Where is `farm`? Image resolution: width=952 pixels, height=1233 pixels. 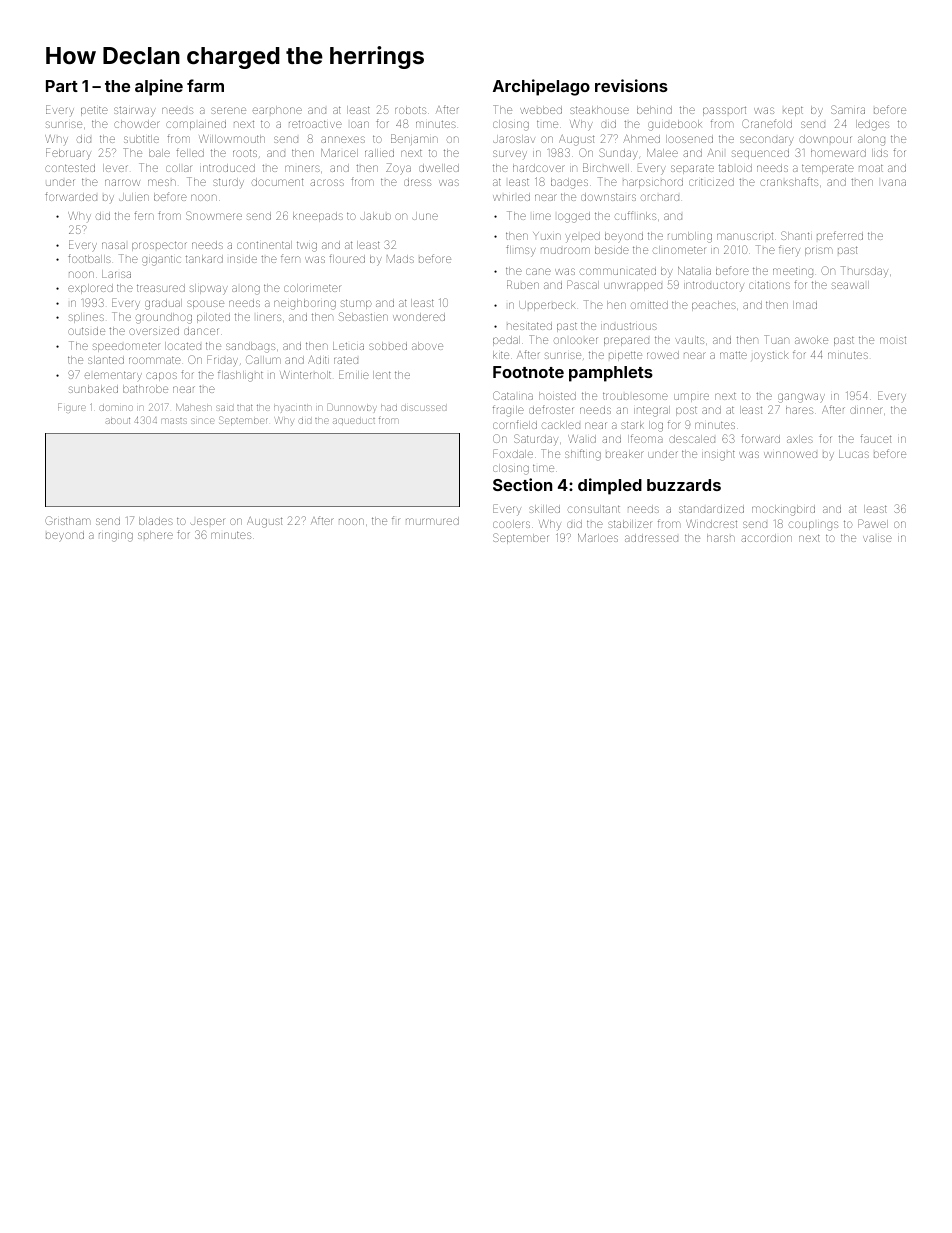 farm is located at coordinates (205, 85).
